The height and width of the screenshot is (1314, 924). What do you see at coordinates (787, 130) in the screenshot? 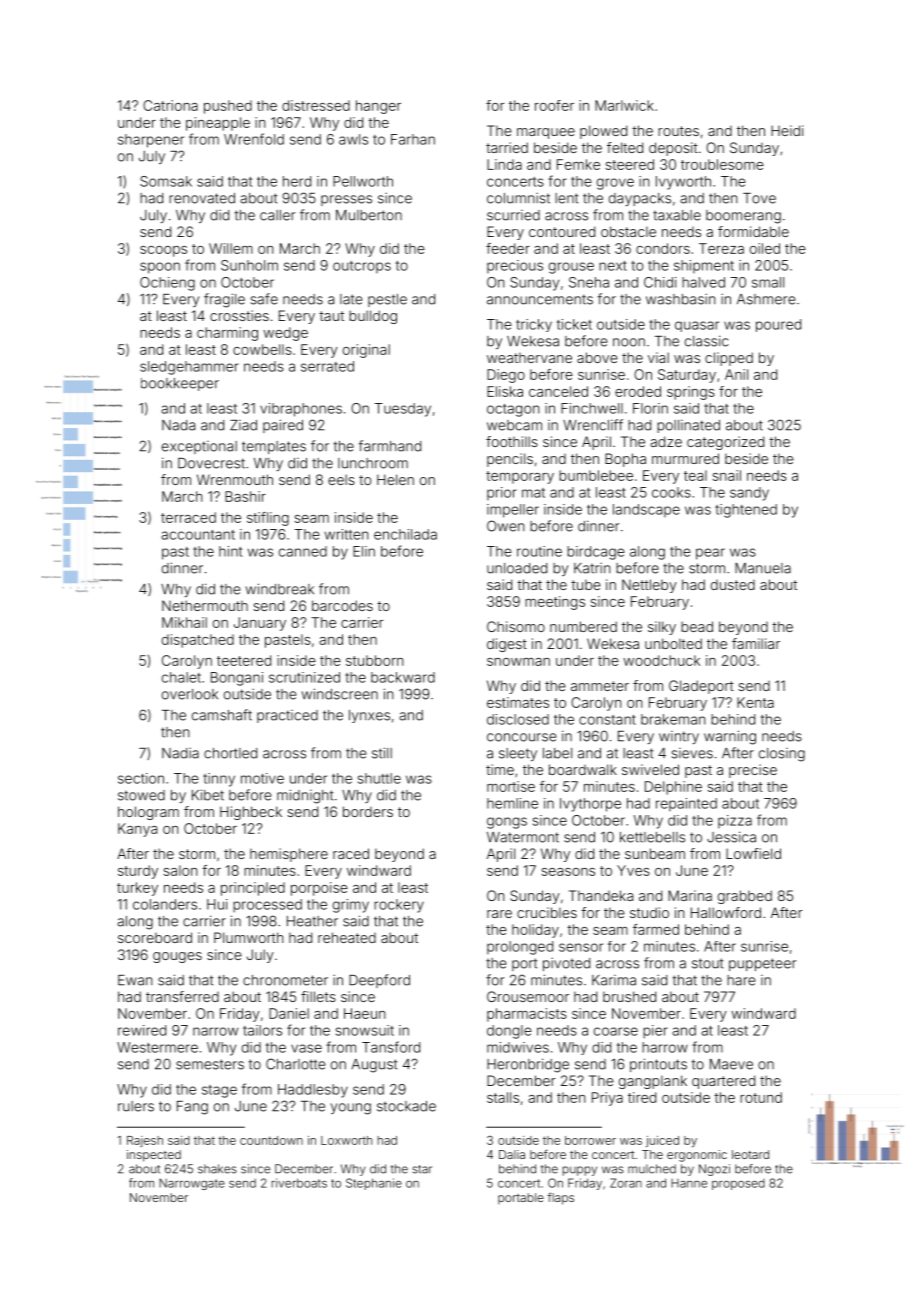
I see `Heidi` at bounding box center [787, 130].
